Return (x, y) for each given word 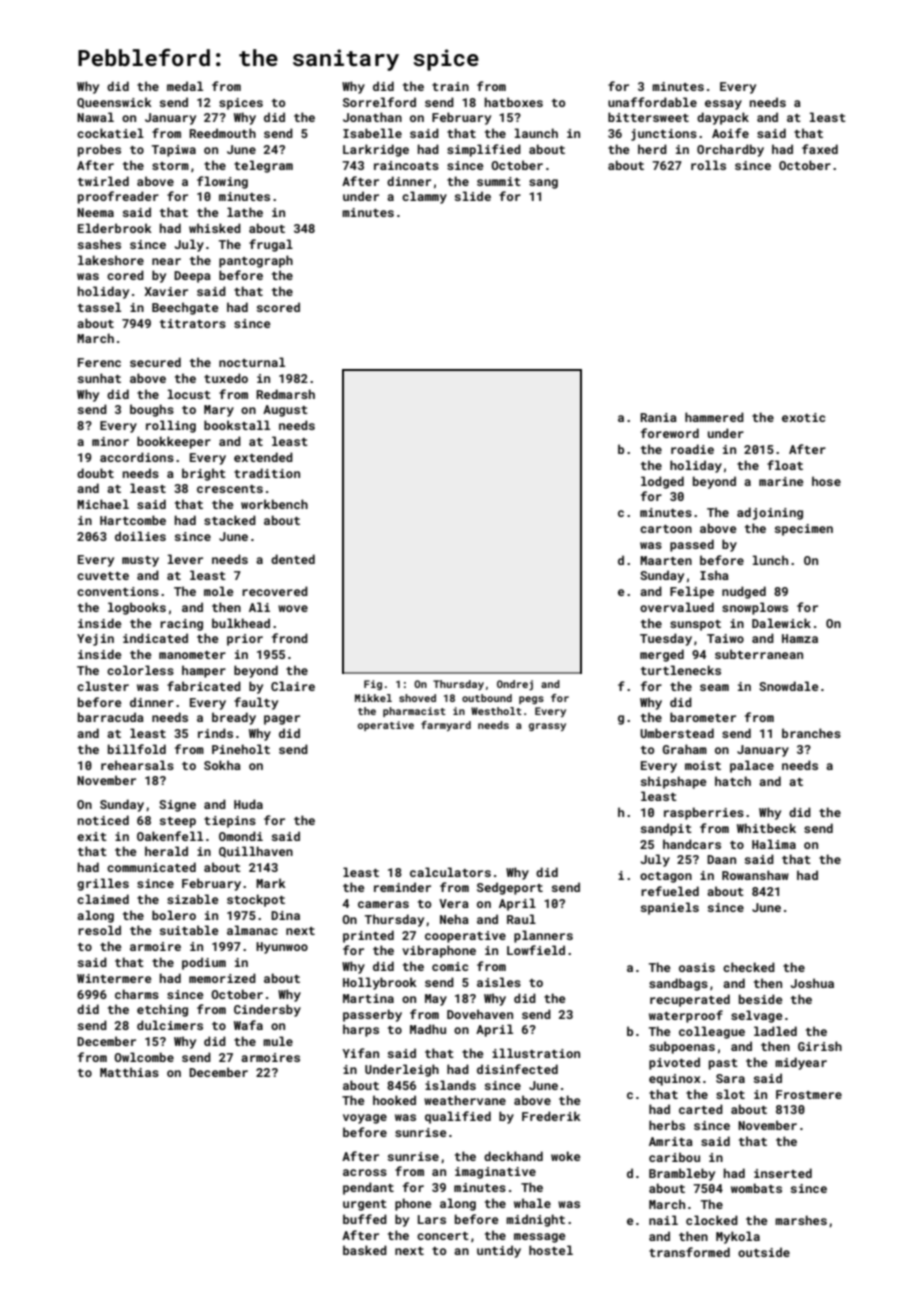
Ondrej (515, 685)
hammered (714, 417)
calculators (450, 872)
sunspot (695, 625)
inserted (783, 1173)
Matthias (129, 1072)
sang (543, 184)
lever (185, 559)
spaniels (670, 908)
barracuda (111, 717)
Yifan (360, 1053)
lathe (245, 212)
